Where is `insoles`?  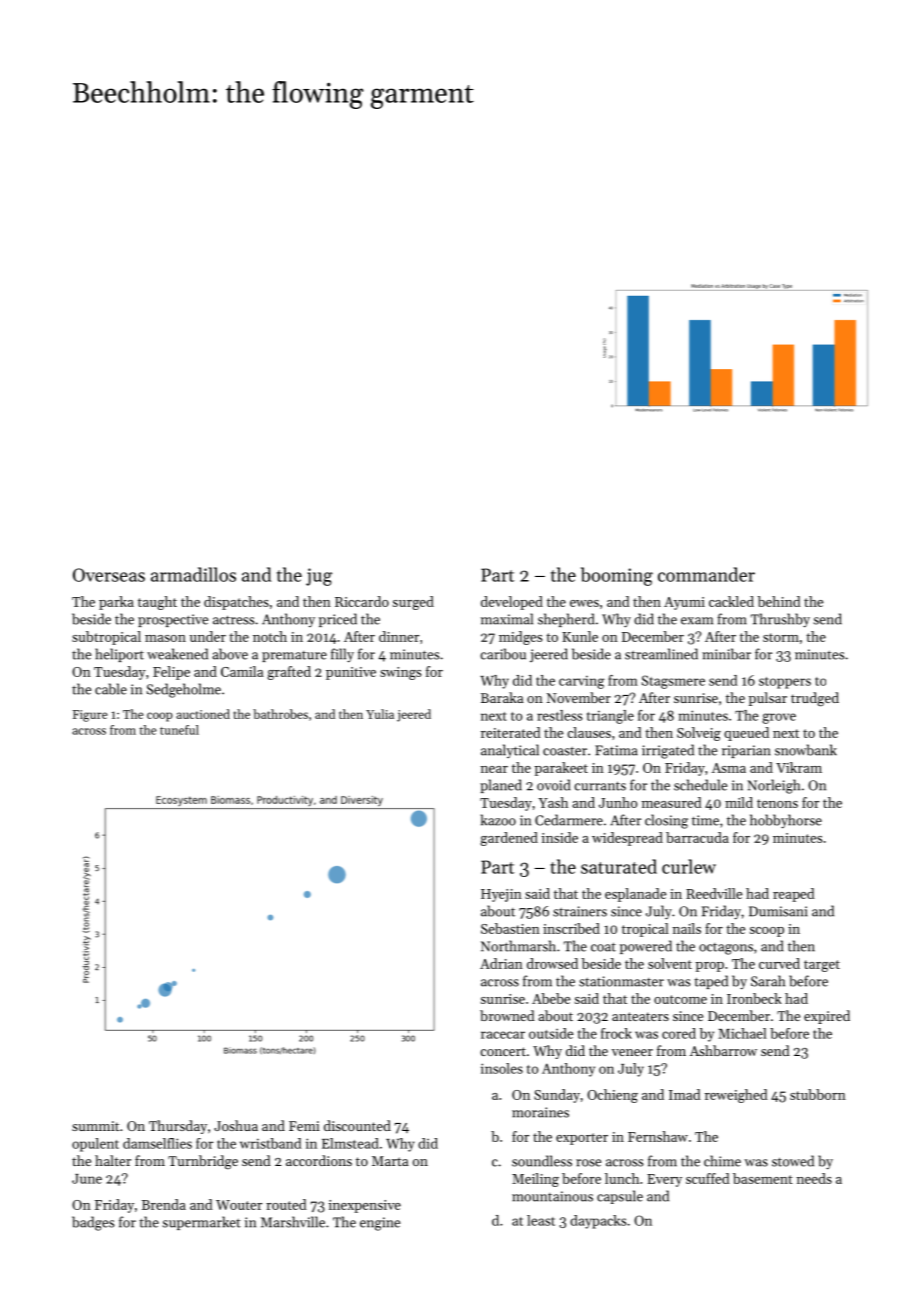
insoles is located at coordinates (502, 1068).
